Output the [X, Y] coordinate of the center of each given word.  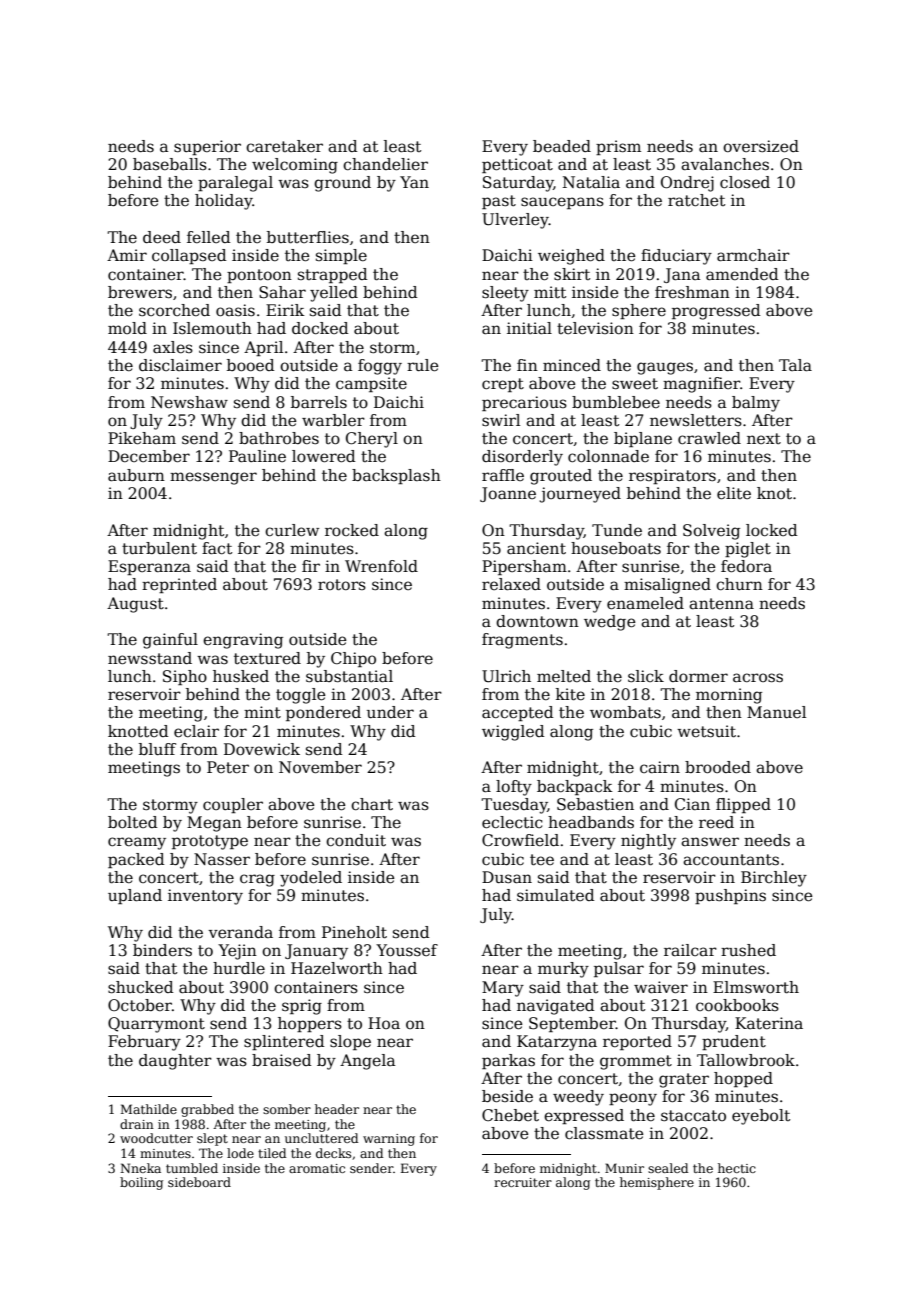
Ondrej [687, 184]
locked [772, 530]
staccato [693, 1116]
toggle [301, 696]
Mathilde [149, 1109]
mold [127, 328]
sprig [302, 1007]
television [595, 328]
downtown [537, 621]
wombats [625, 712]
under [390, 712]
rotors [342, 585]
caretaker [284, 146]
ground [342, 184]
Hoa [384, 1023]
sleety [505, 294]
